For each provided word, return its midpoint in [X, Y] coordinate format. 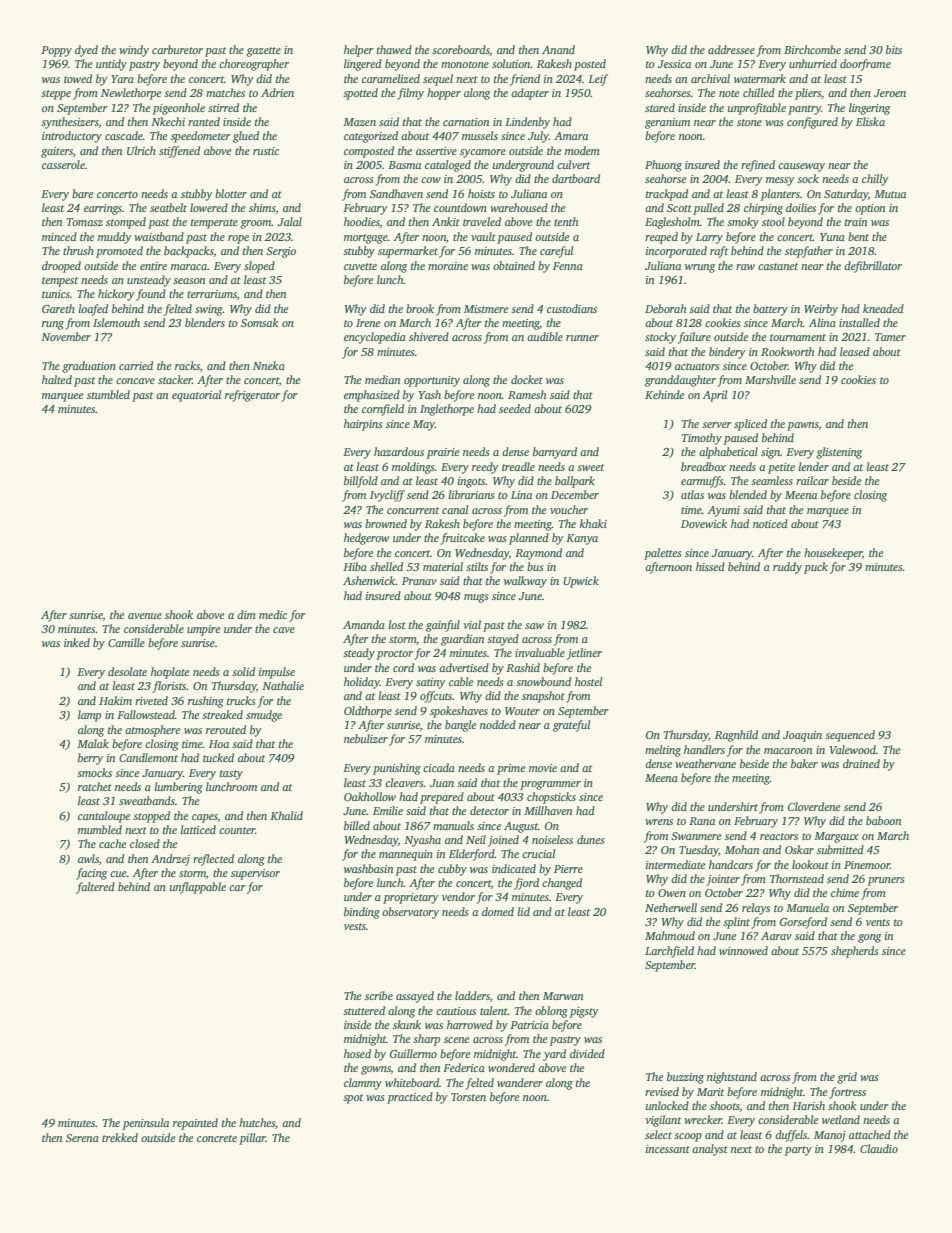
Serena [82, 1138]
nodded [498, 724]
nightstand [732, 1078]
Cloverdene [814, 806]
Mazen [359, 122]
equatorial [196, 396]
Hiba [355, 566]
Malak [93, 743]
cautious [456, 1011]
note [729, 93]
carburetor [177, 49]
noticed [770, 523]
